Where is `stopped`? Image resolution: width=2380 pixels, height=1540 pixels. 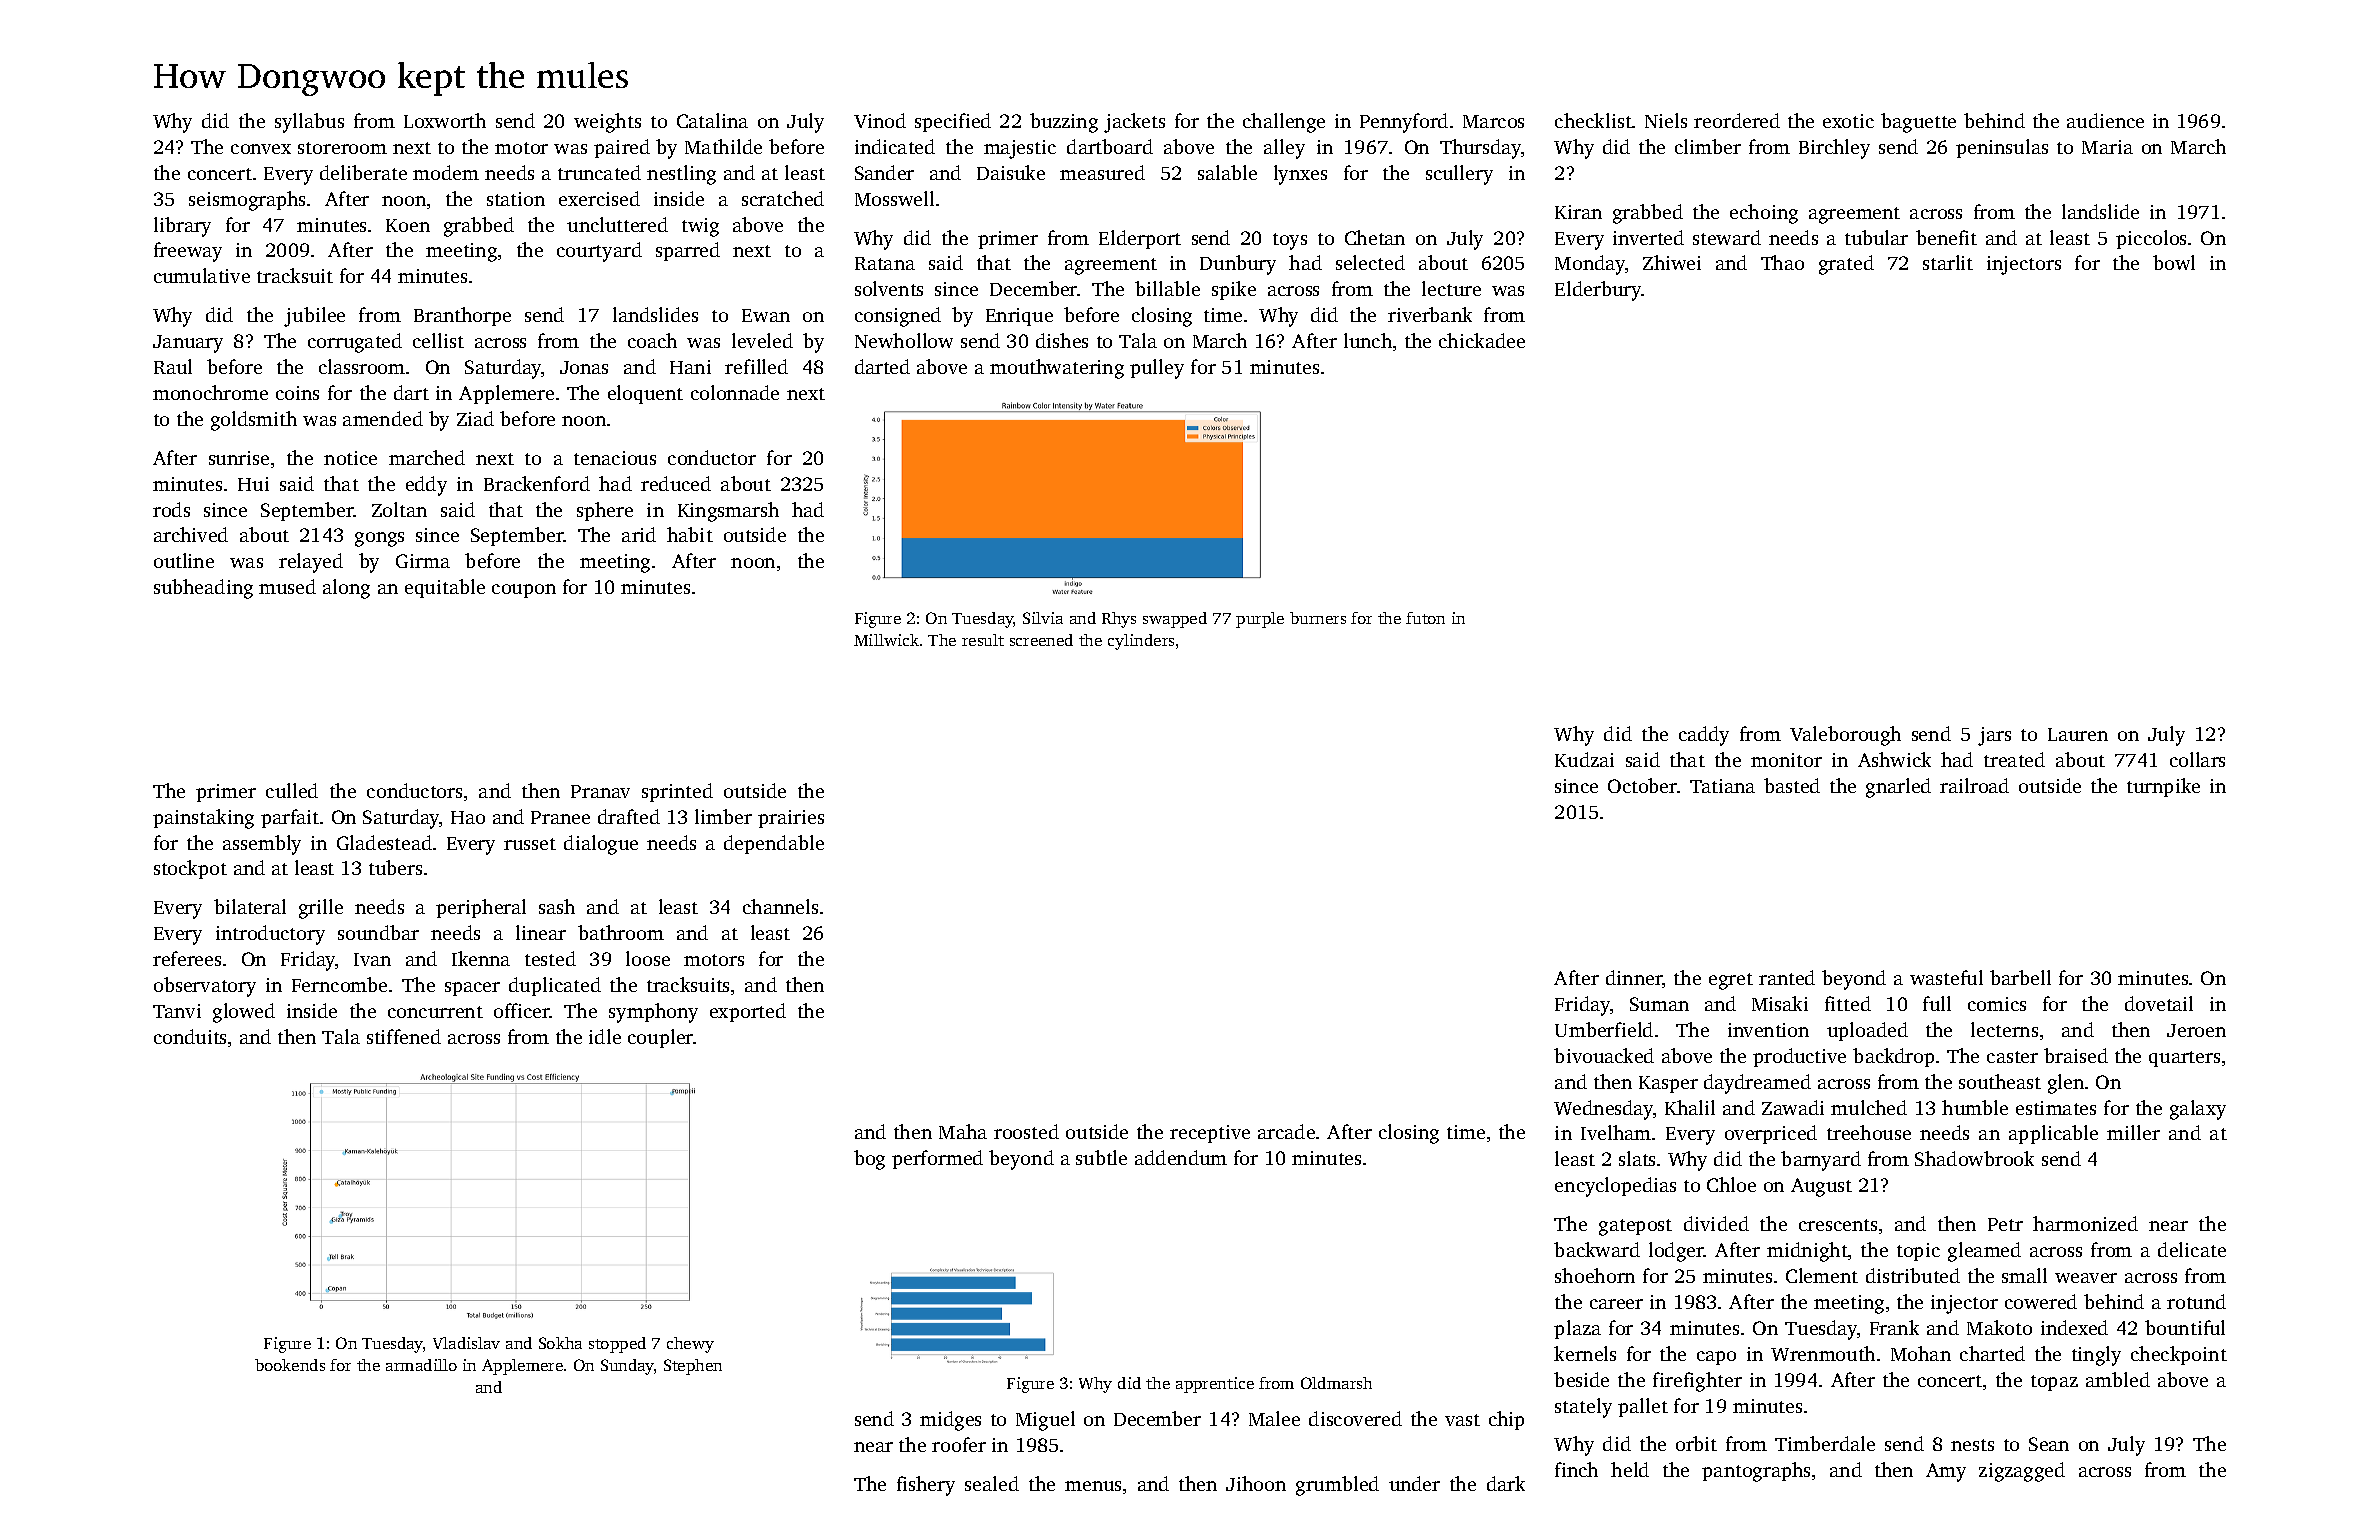
stopped is located at coordinates (617, 1345).
